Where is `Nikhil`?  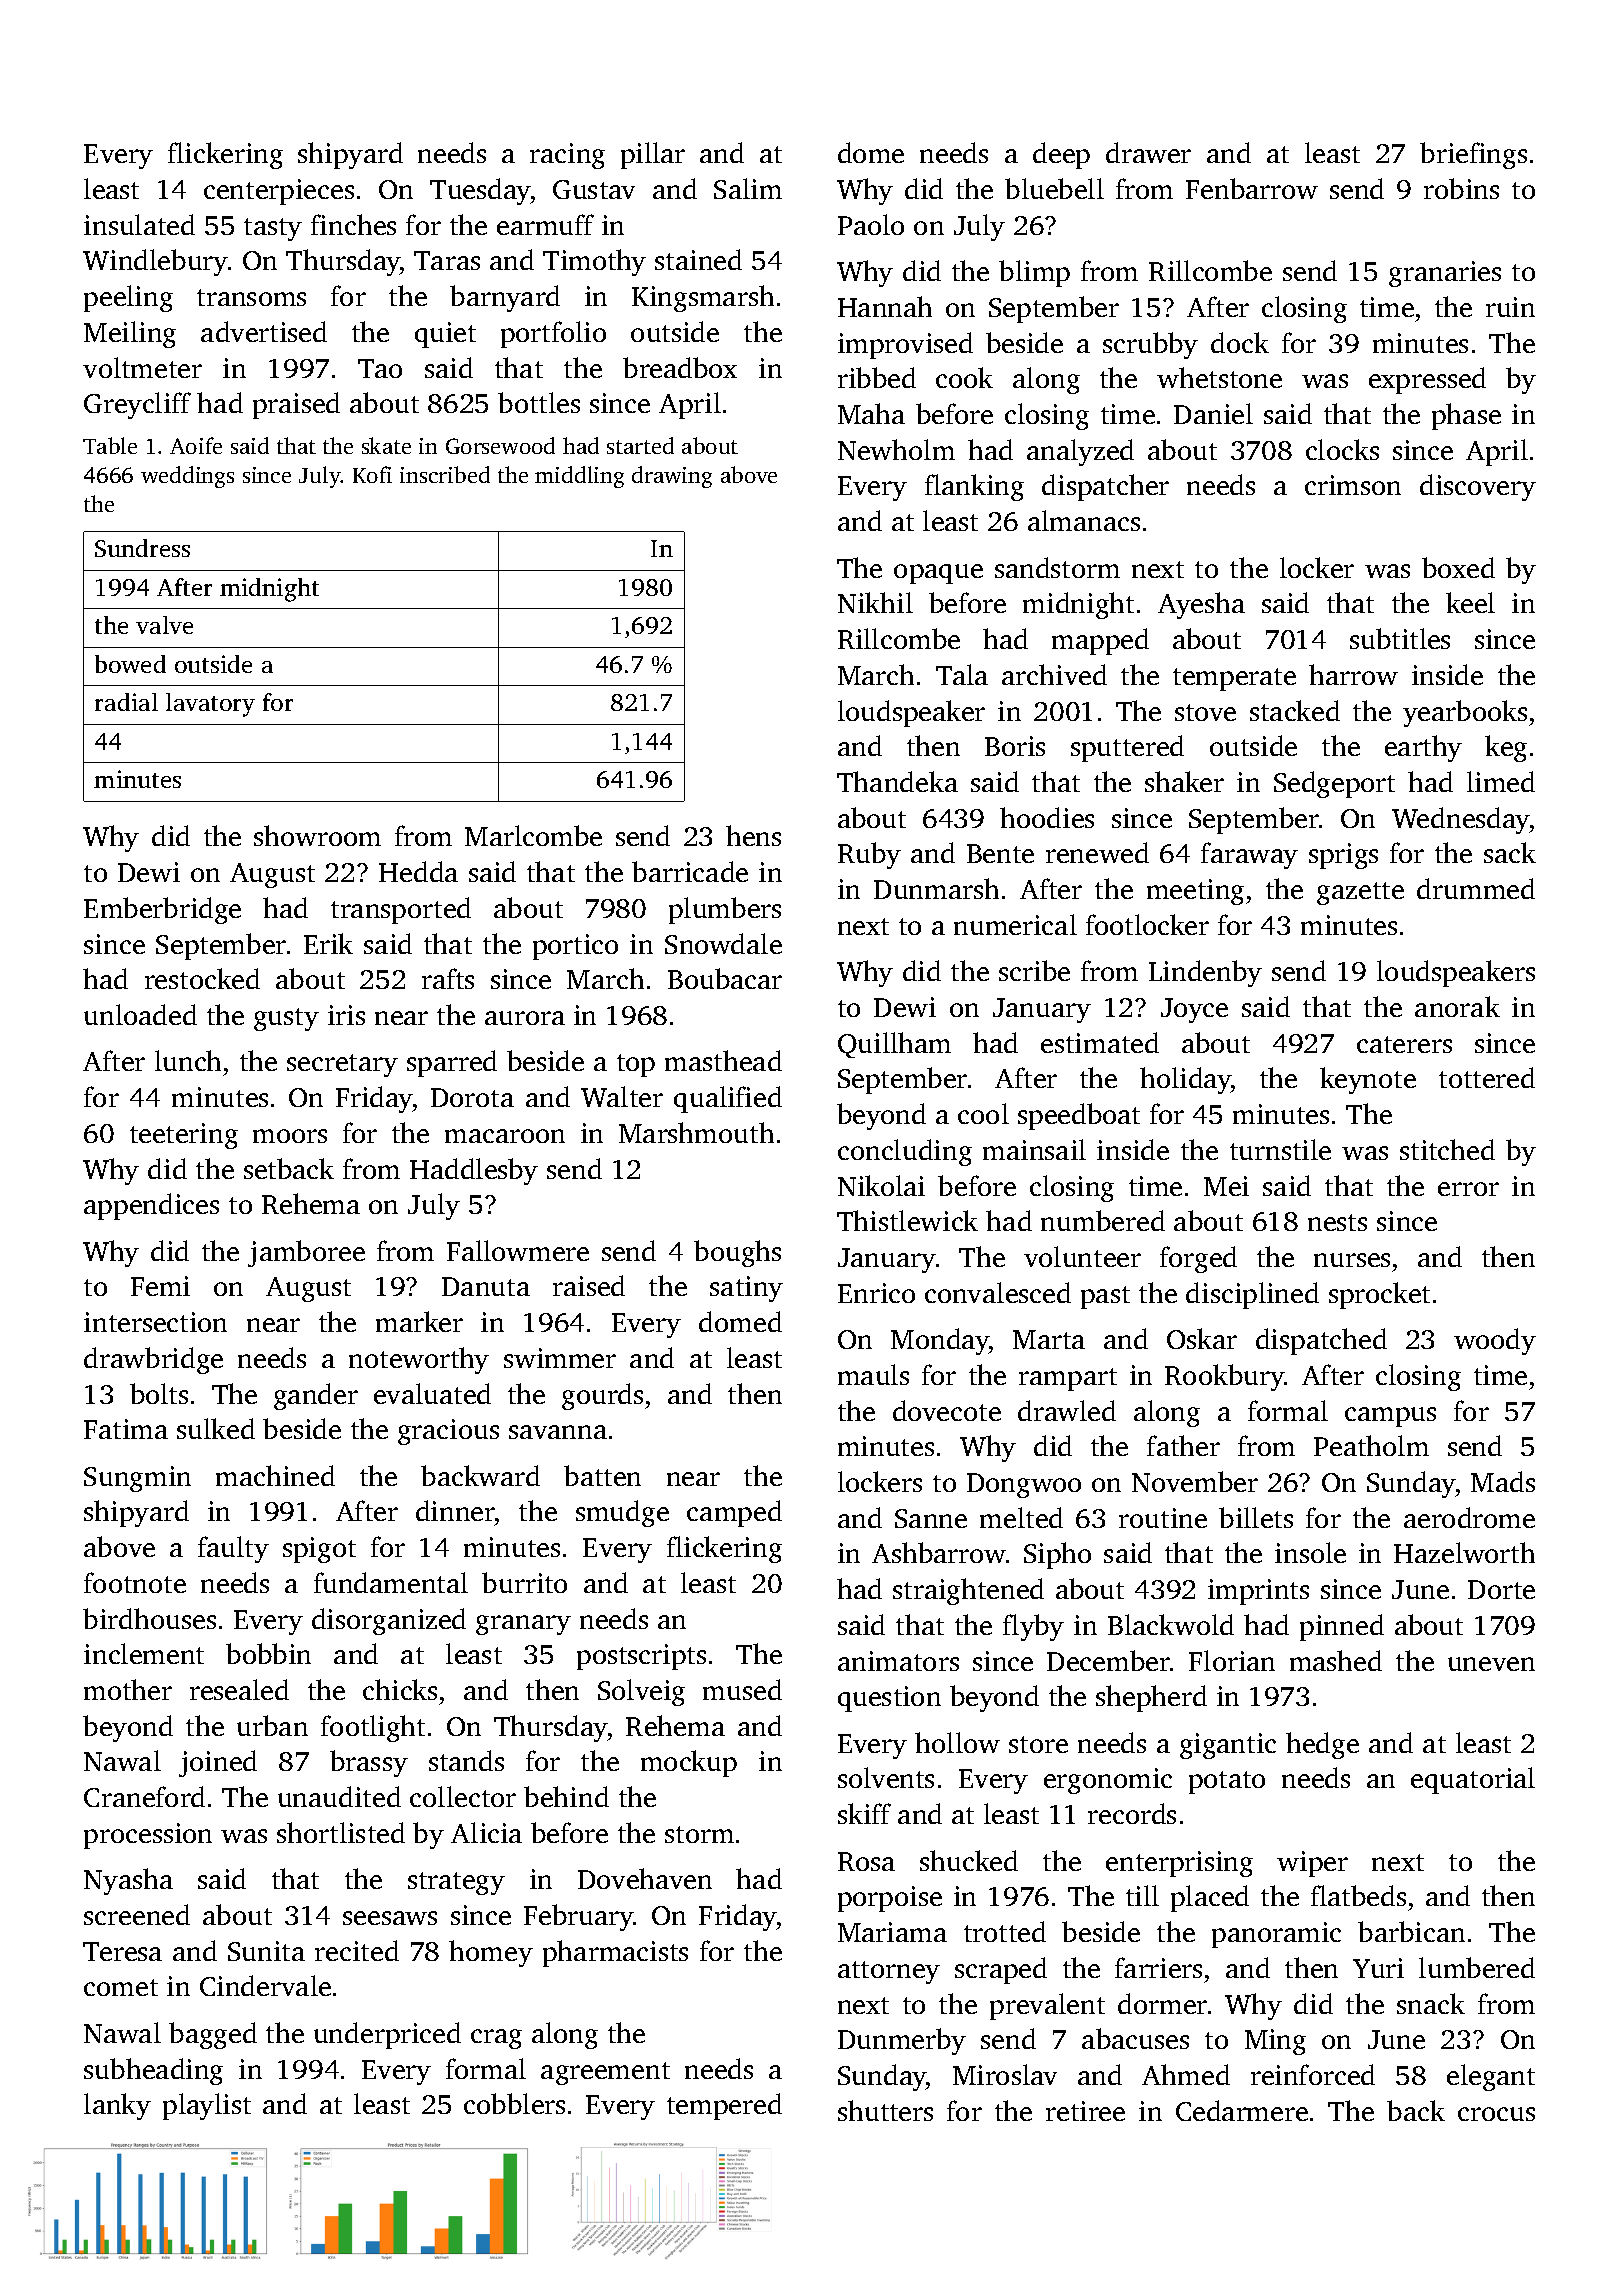 Nikhil is located at coordinates (875, 602).
